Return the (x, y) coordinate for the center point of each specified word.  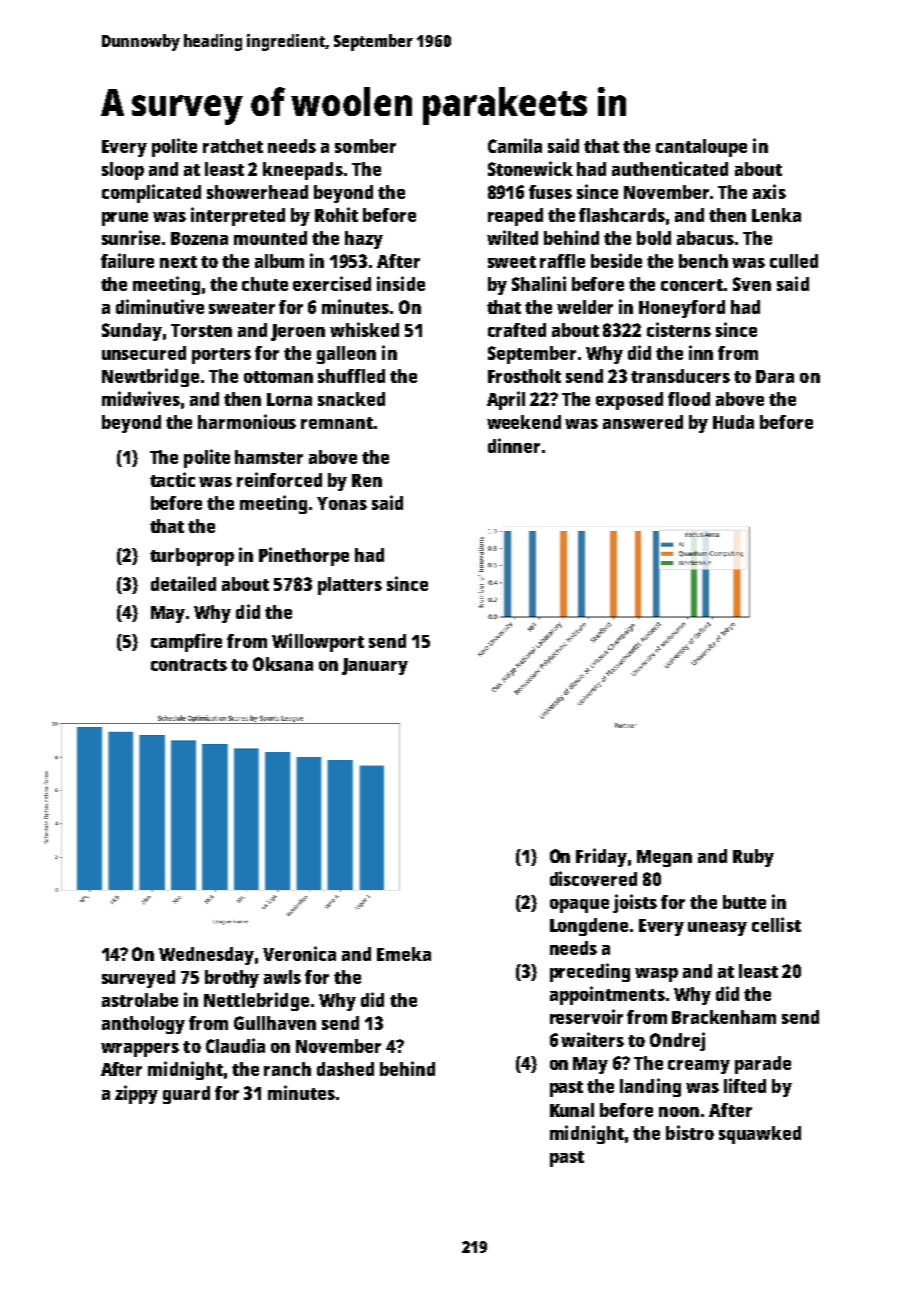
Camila (515, 145)
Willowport (318, 642)
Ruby (753, 858)
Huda (733, 422)
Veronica (299, 953)
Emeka (404, 954)
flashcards (622, 215)
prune (125, 219)
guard (186, 1095)
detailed (183, 583)
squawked (760, 1135)
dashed (345, 1069)
